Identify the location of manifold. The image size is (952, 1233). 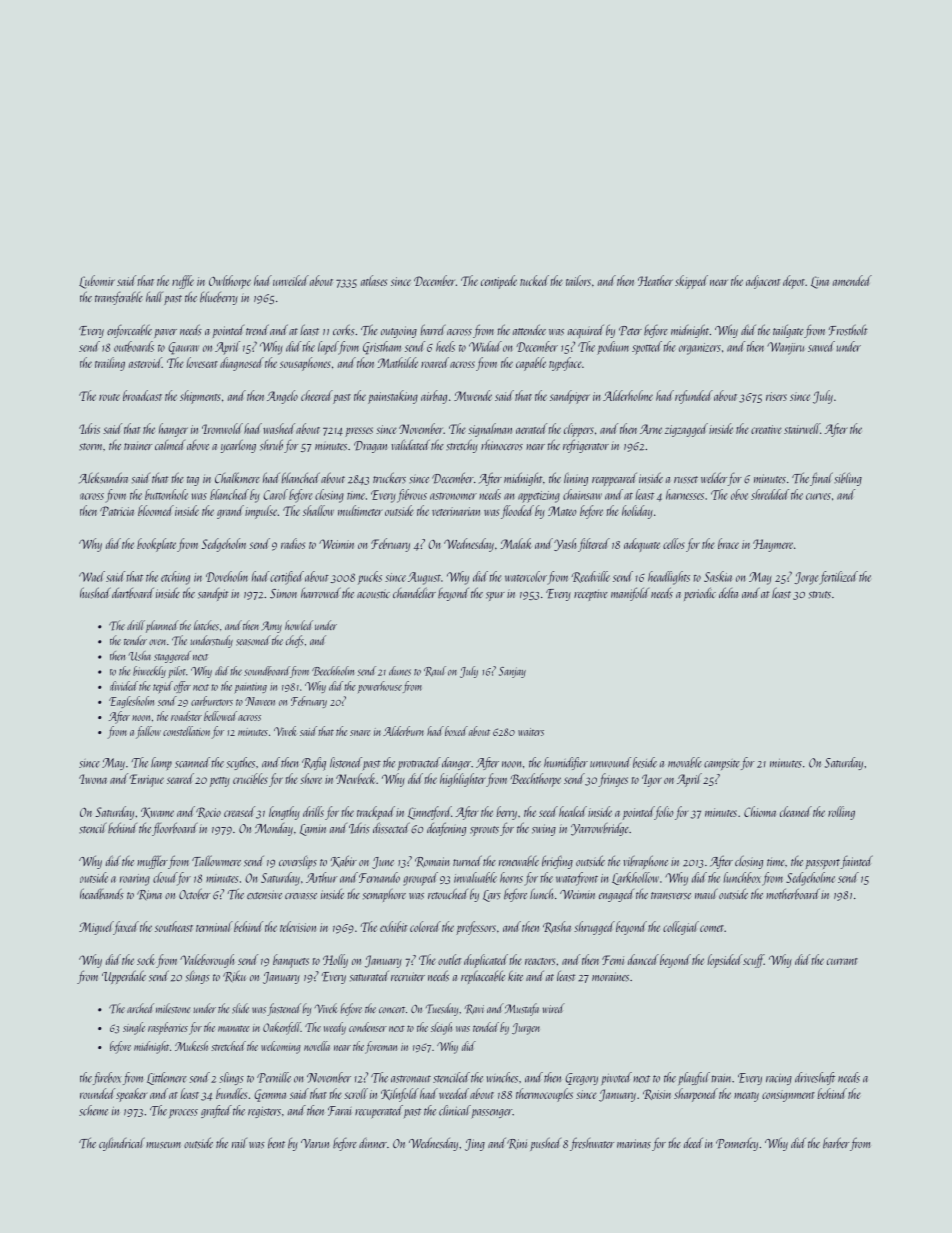
(630, 594).
